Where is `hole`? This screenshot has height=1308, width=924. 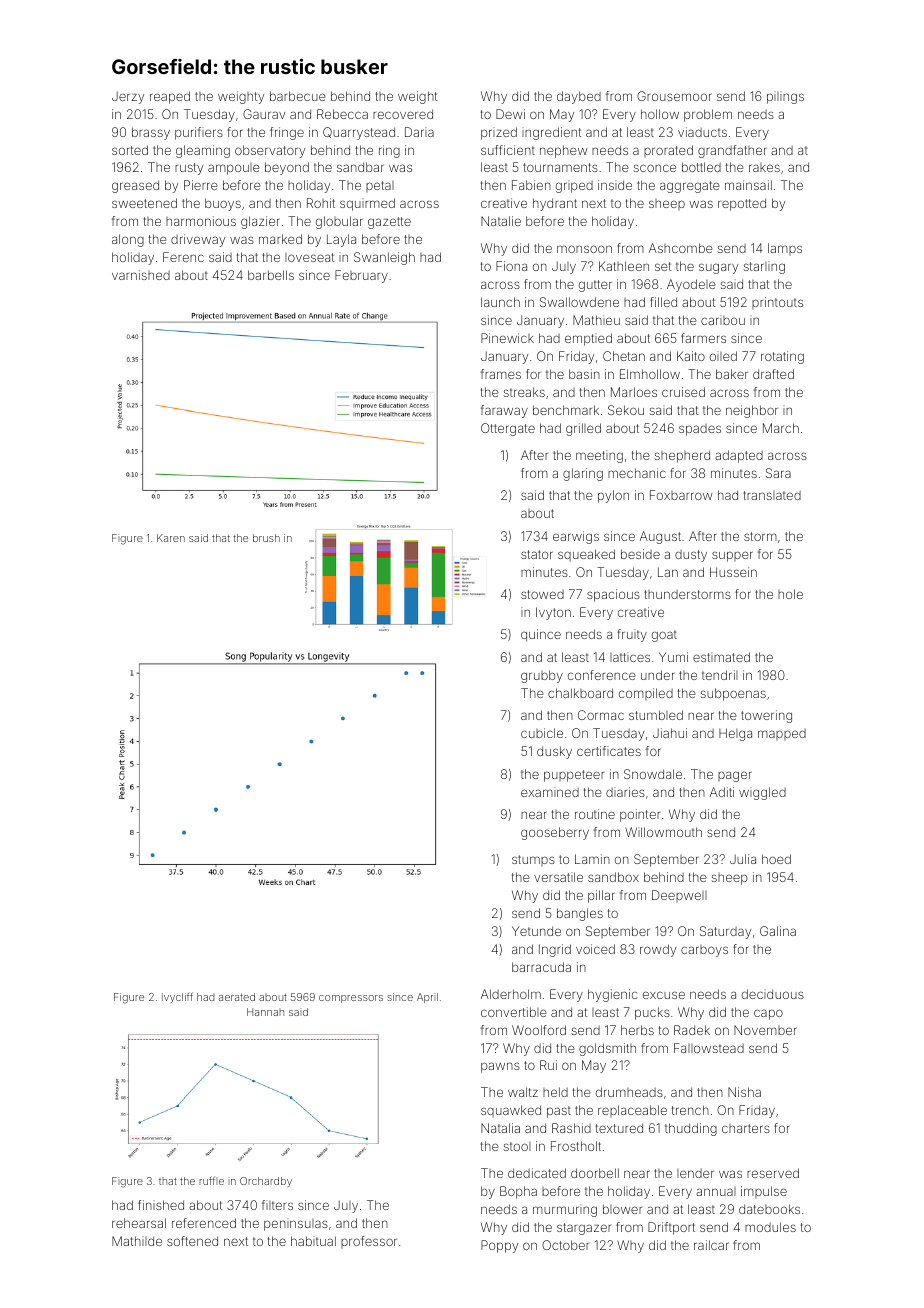 hole is located at coordinates (790, 594).
